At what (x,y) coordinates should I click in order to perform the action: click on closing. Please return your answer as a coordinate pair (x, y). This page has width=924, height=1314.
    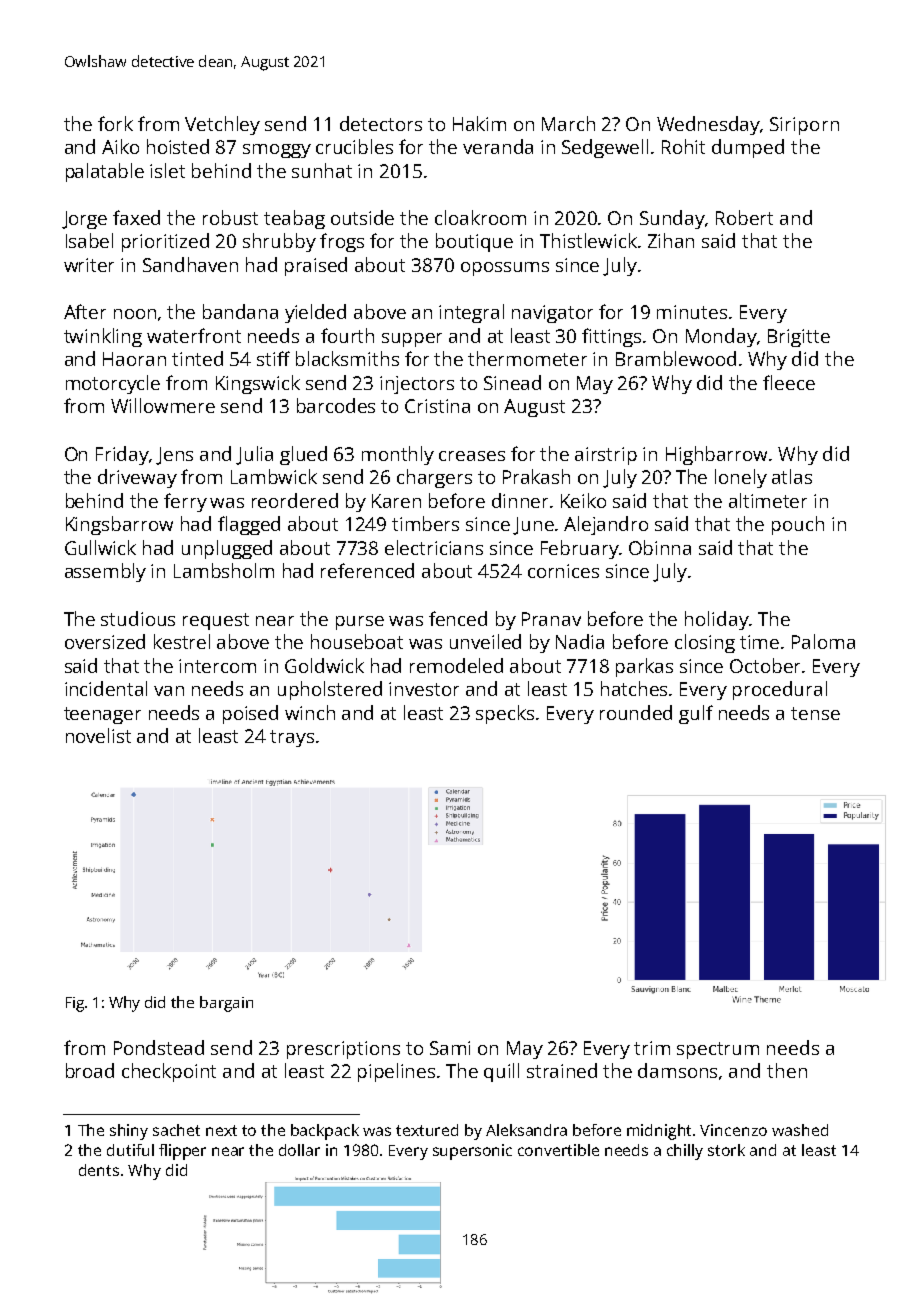
    Looking at the image, I should click on (705, 643).
